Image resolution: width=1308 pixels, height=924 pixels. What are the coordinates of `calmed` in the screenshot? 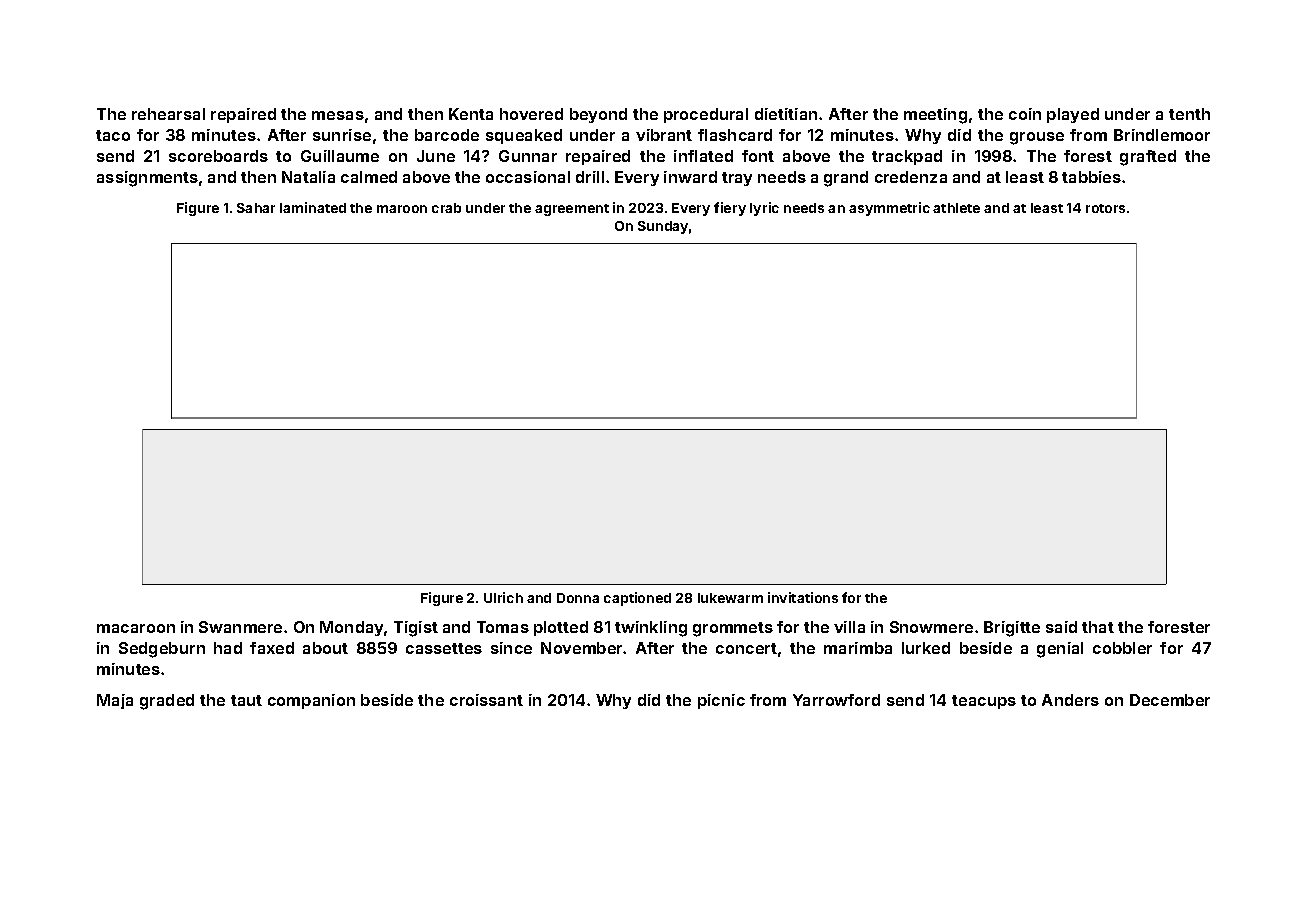 It's located at (369, 177).
